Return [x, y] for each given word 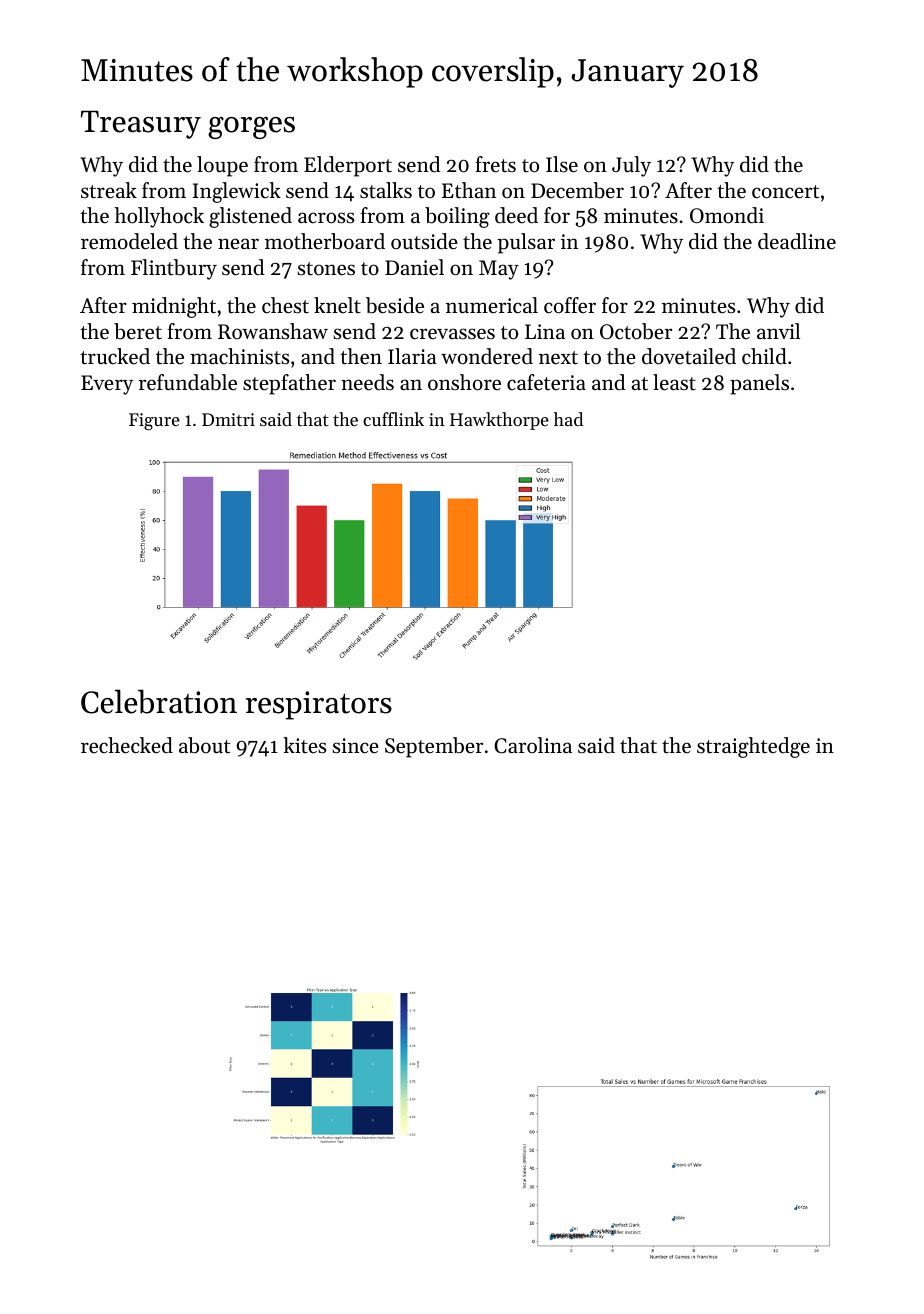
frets [495, 164]
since [355, 746]
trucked [115, 356]
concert [785, 192]
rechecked [127, 745]
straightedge [753, 747]
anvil [778, 331]
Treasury [141, 124]
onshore [464, 382]
